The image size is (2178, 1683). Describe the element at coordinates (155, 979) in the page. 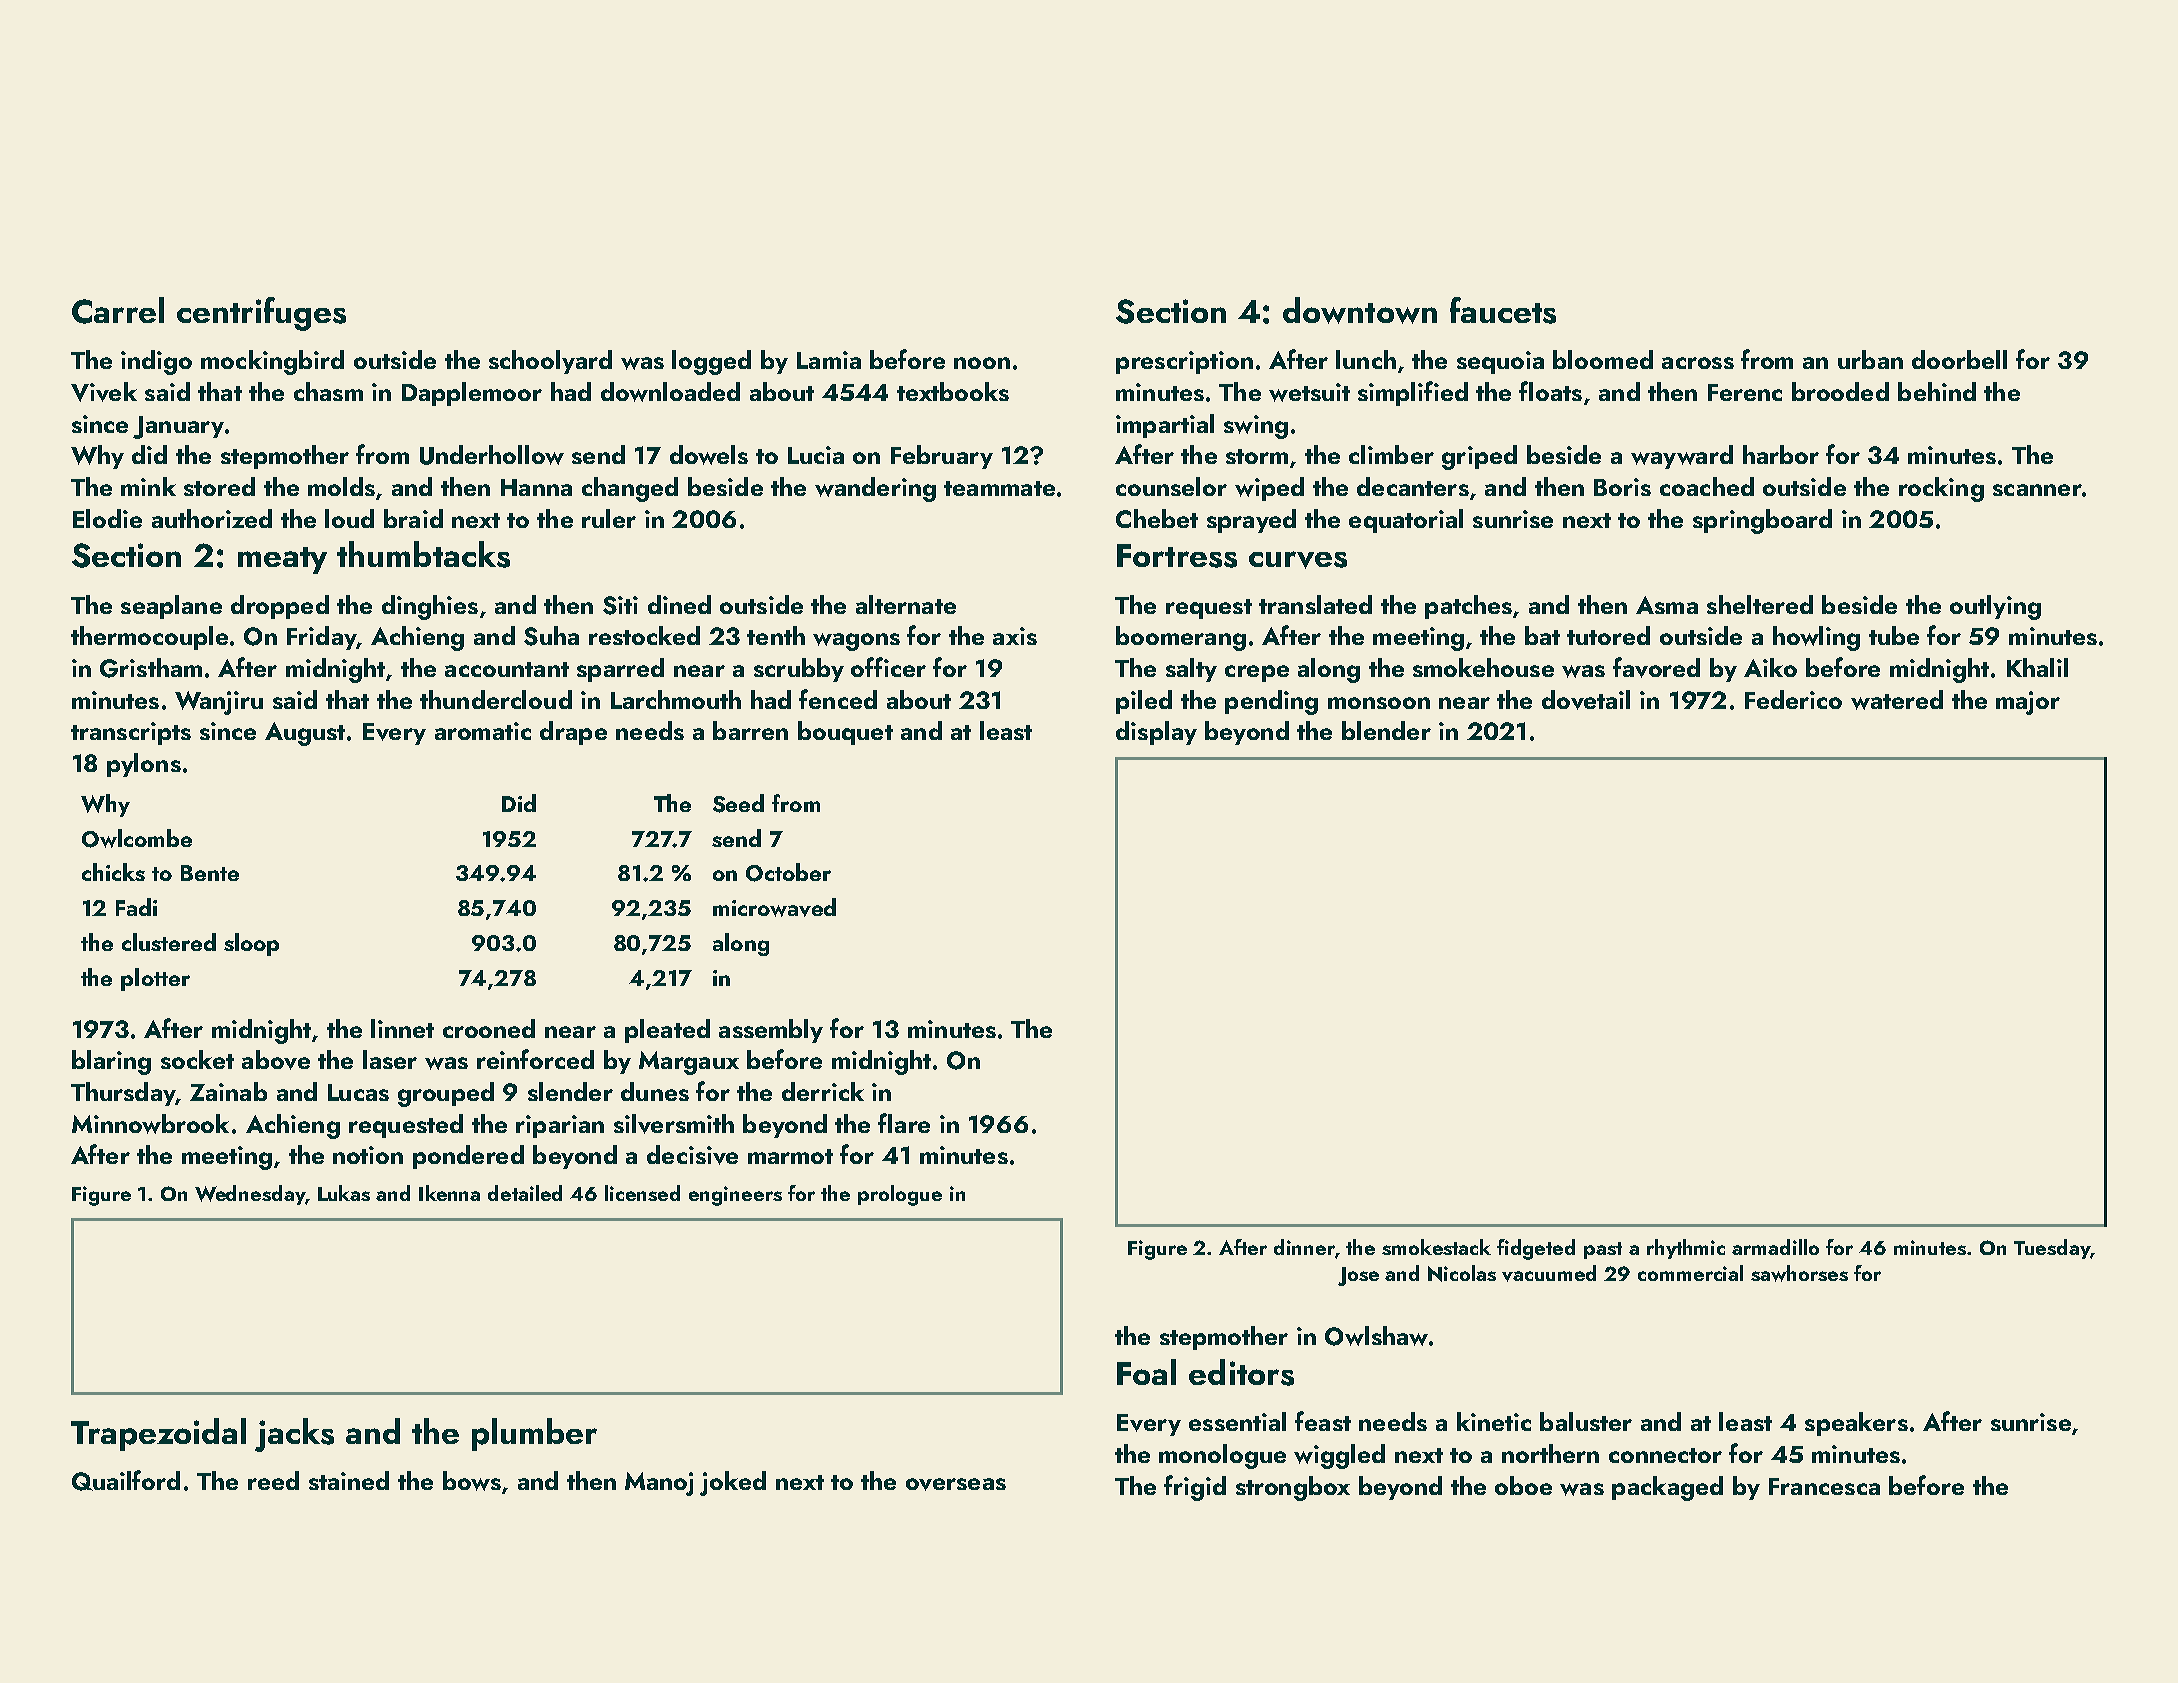

I see `plotter` at that location.
